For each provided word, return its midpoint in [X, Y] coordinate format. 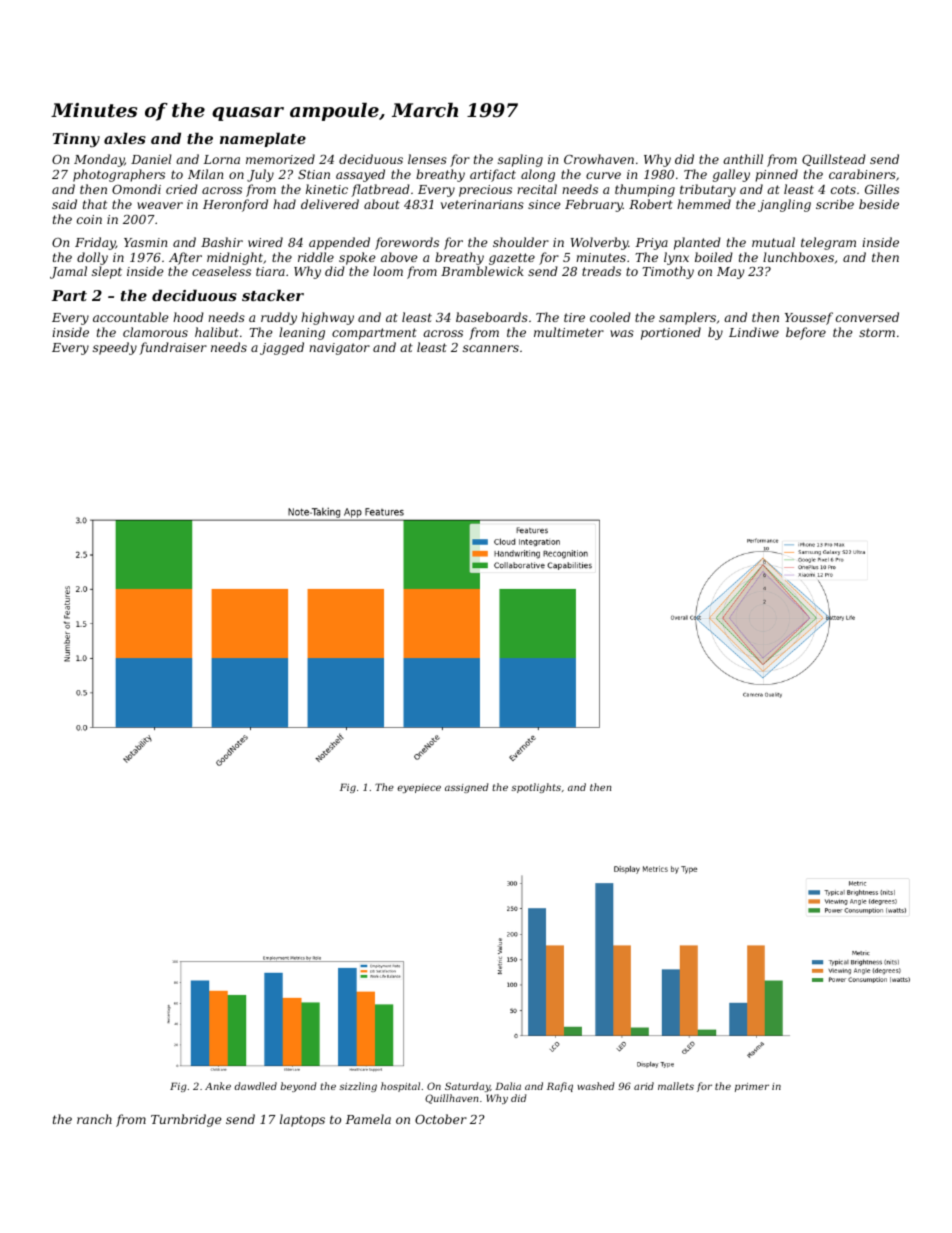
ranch [94, 1119]
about [382, 204]
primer [752, 1087]
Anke [218, 1086]
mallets [676, 1086]
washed [596, 1086]
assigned [467, 788]
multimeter [569, 332]
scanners [491, 348]
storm [877, 332]
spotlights [536, 788]
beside [879, 204]
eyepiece [419, 788]
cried [182, 189]
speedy [115, 348]
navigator [339, 349]
